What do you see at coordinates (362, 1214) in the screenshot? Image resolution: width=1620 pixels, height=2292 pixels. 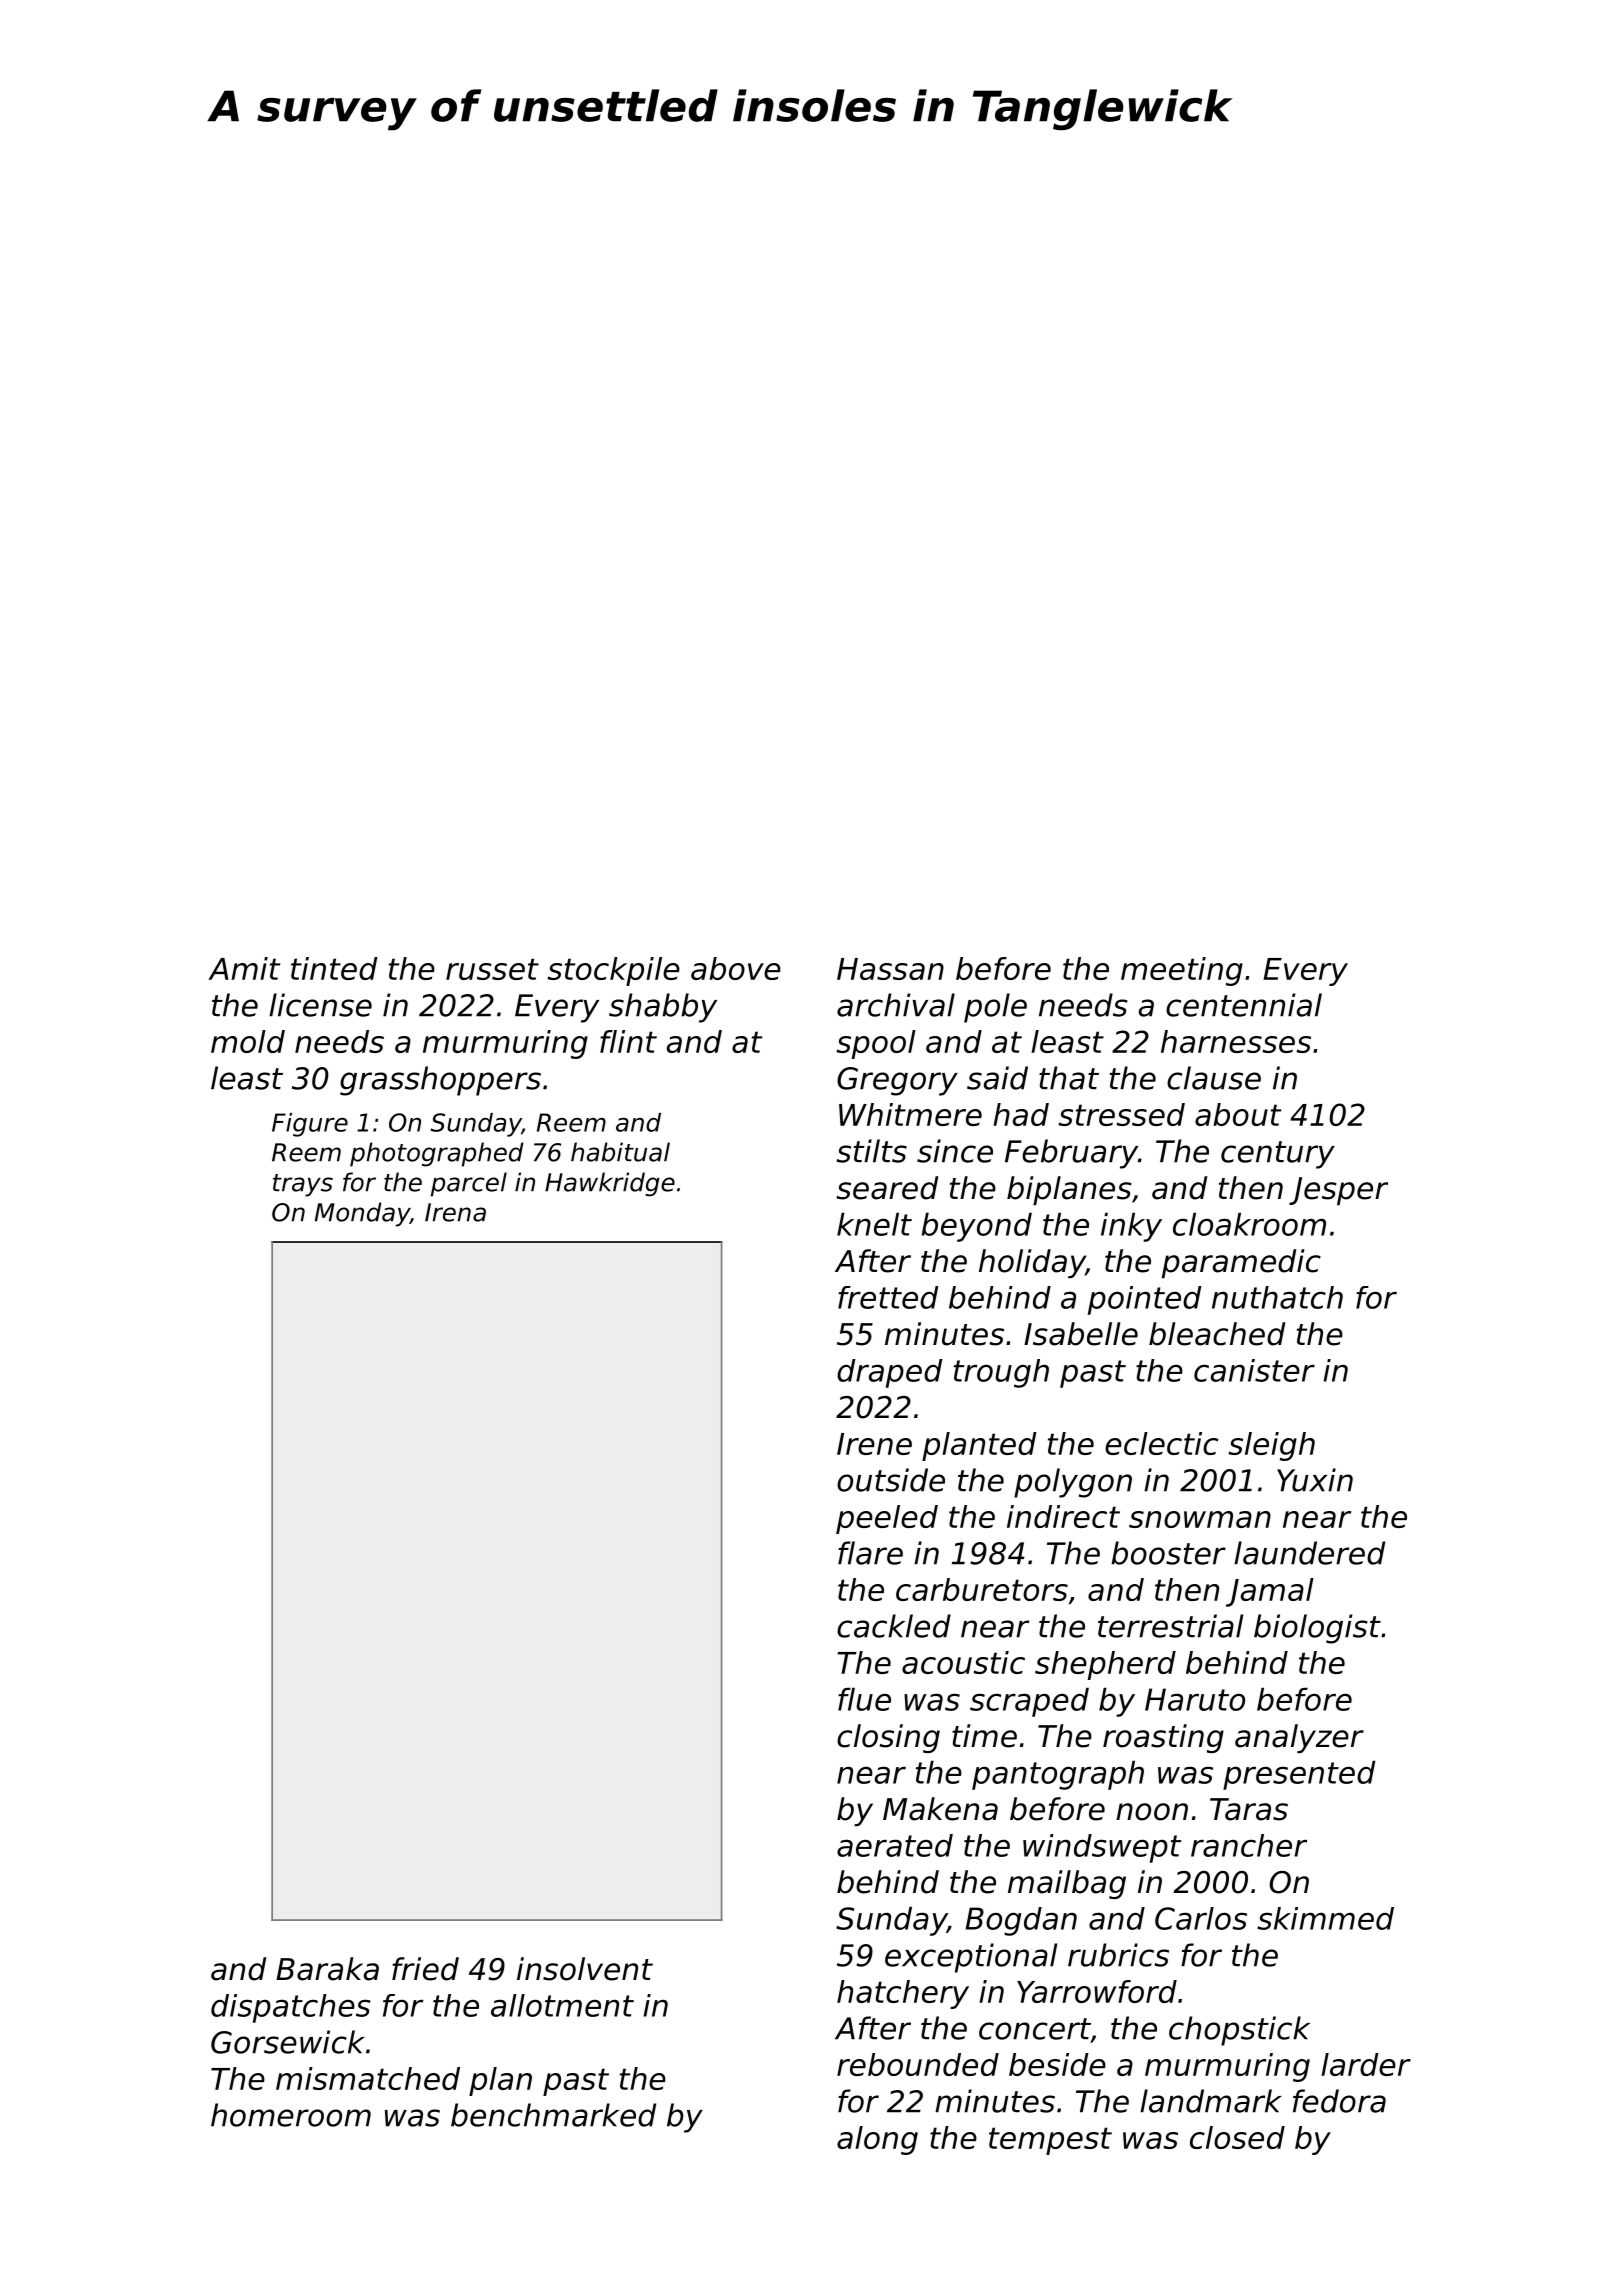 I see `Monday` at bounding box center [362, 1214].
